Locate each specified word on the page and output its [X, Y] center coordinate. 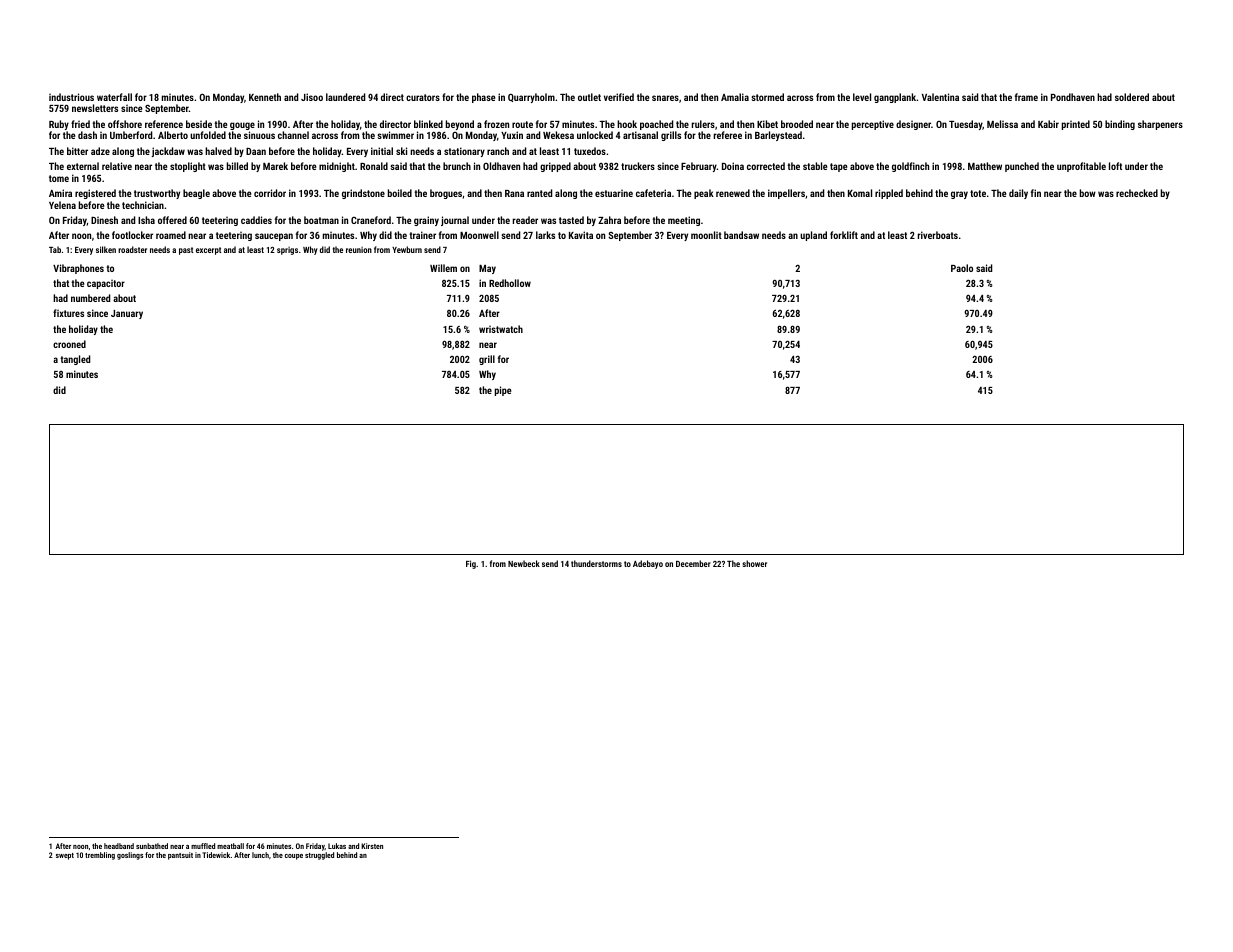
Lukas [337, 846]
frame [1026, 97]
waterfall [114, 97]
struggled [319, 856]
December [693, 563]
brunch [457, 166]
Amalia [735, 97]
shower [754, 563]
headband [119, 846]
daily [1018, 194]
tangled [75, 360]
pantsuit [180, 856]
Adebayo [648, 564]
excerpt [208, 251]
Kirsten [372, 846]
